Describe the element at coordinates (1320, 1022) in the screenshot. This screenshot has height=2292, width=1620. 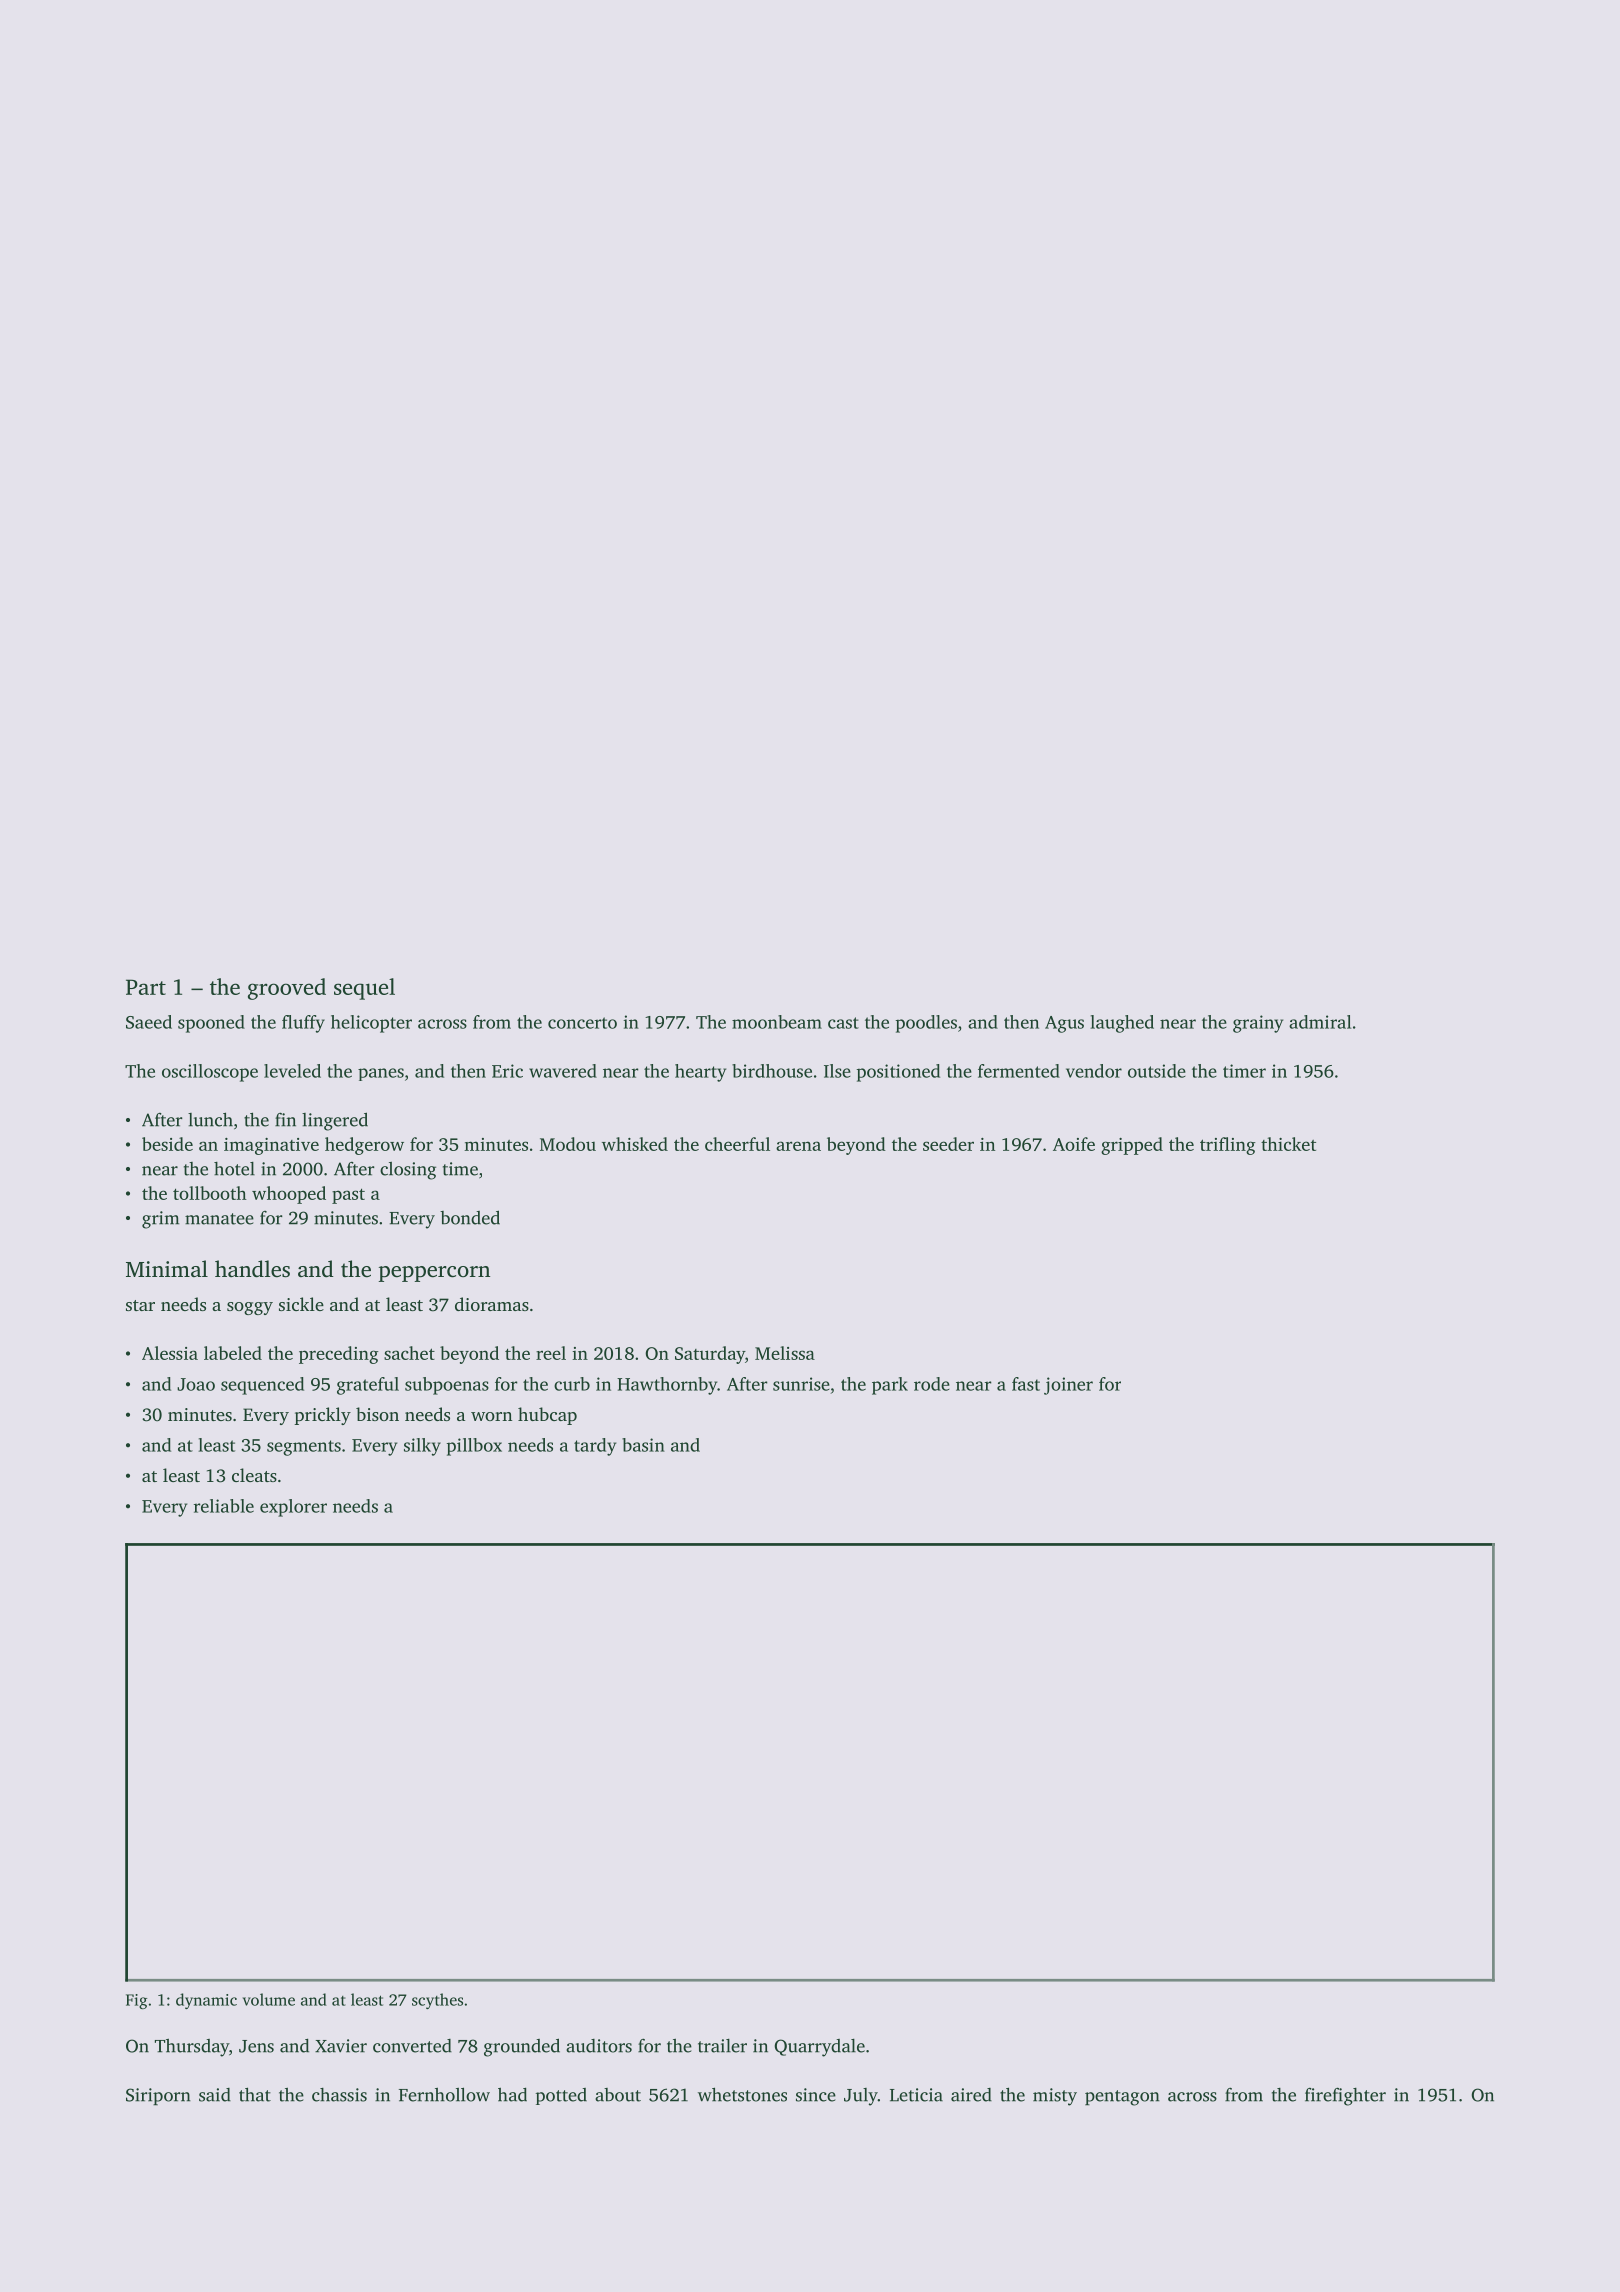
I see `admiral` at that location.
